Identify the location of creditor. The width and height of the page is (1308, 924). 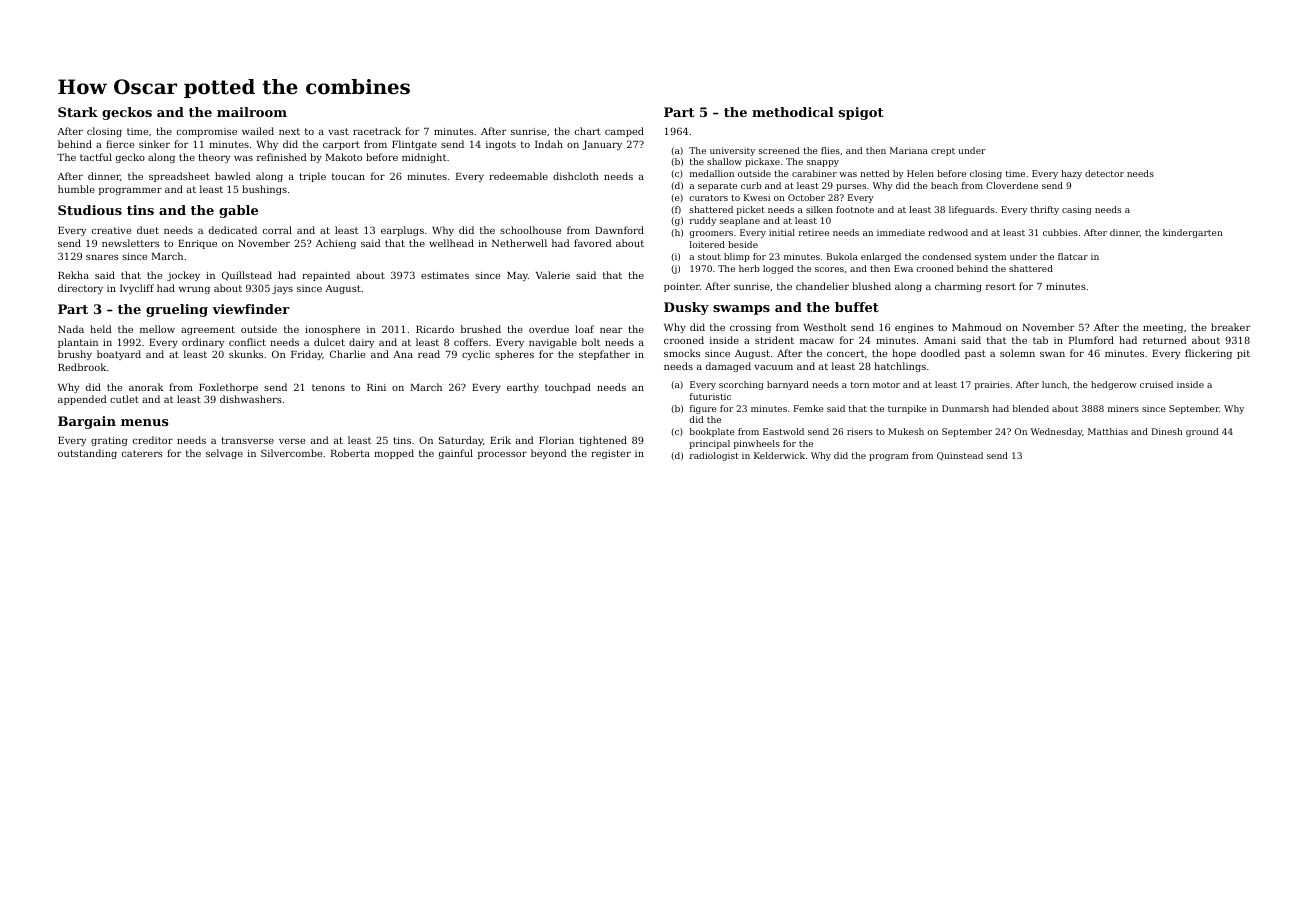
(153, 440).
